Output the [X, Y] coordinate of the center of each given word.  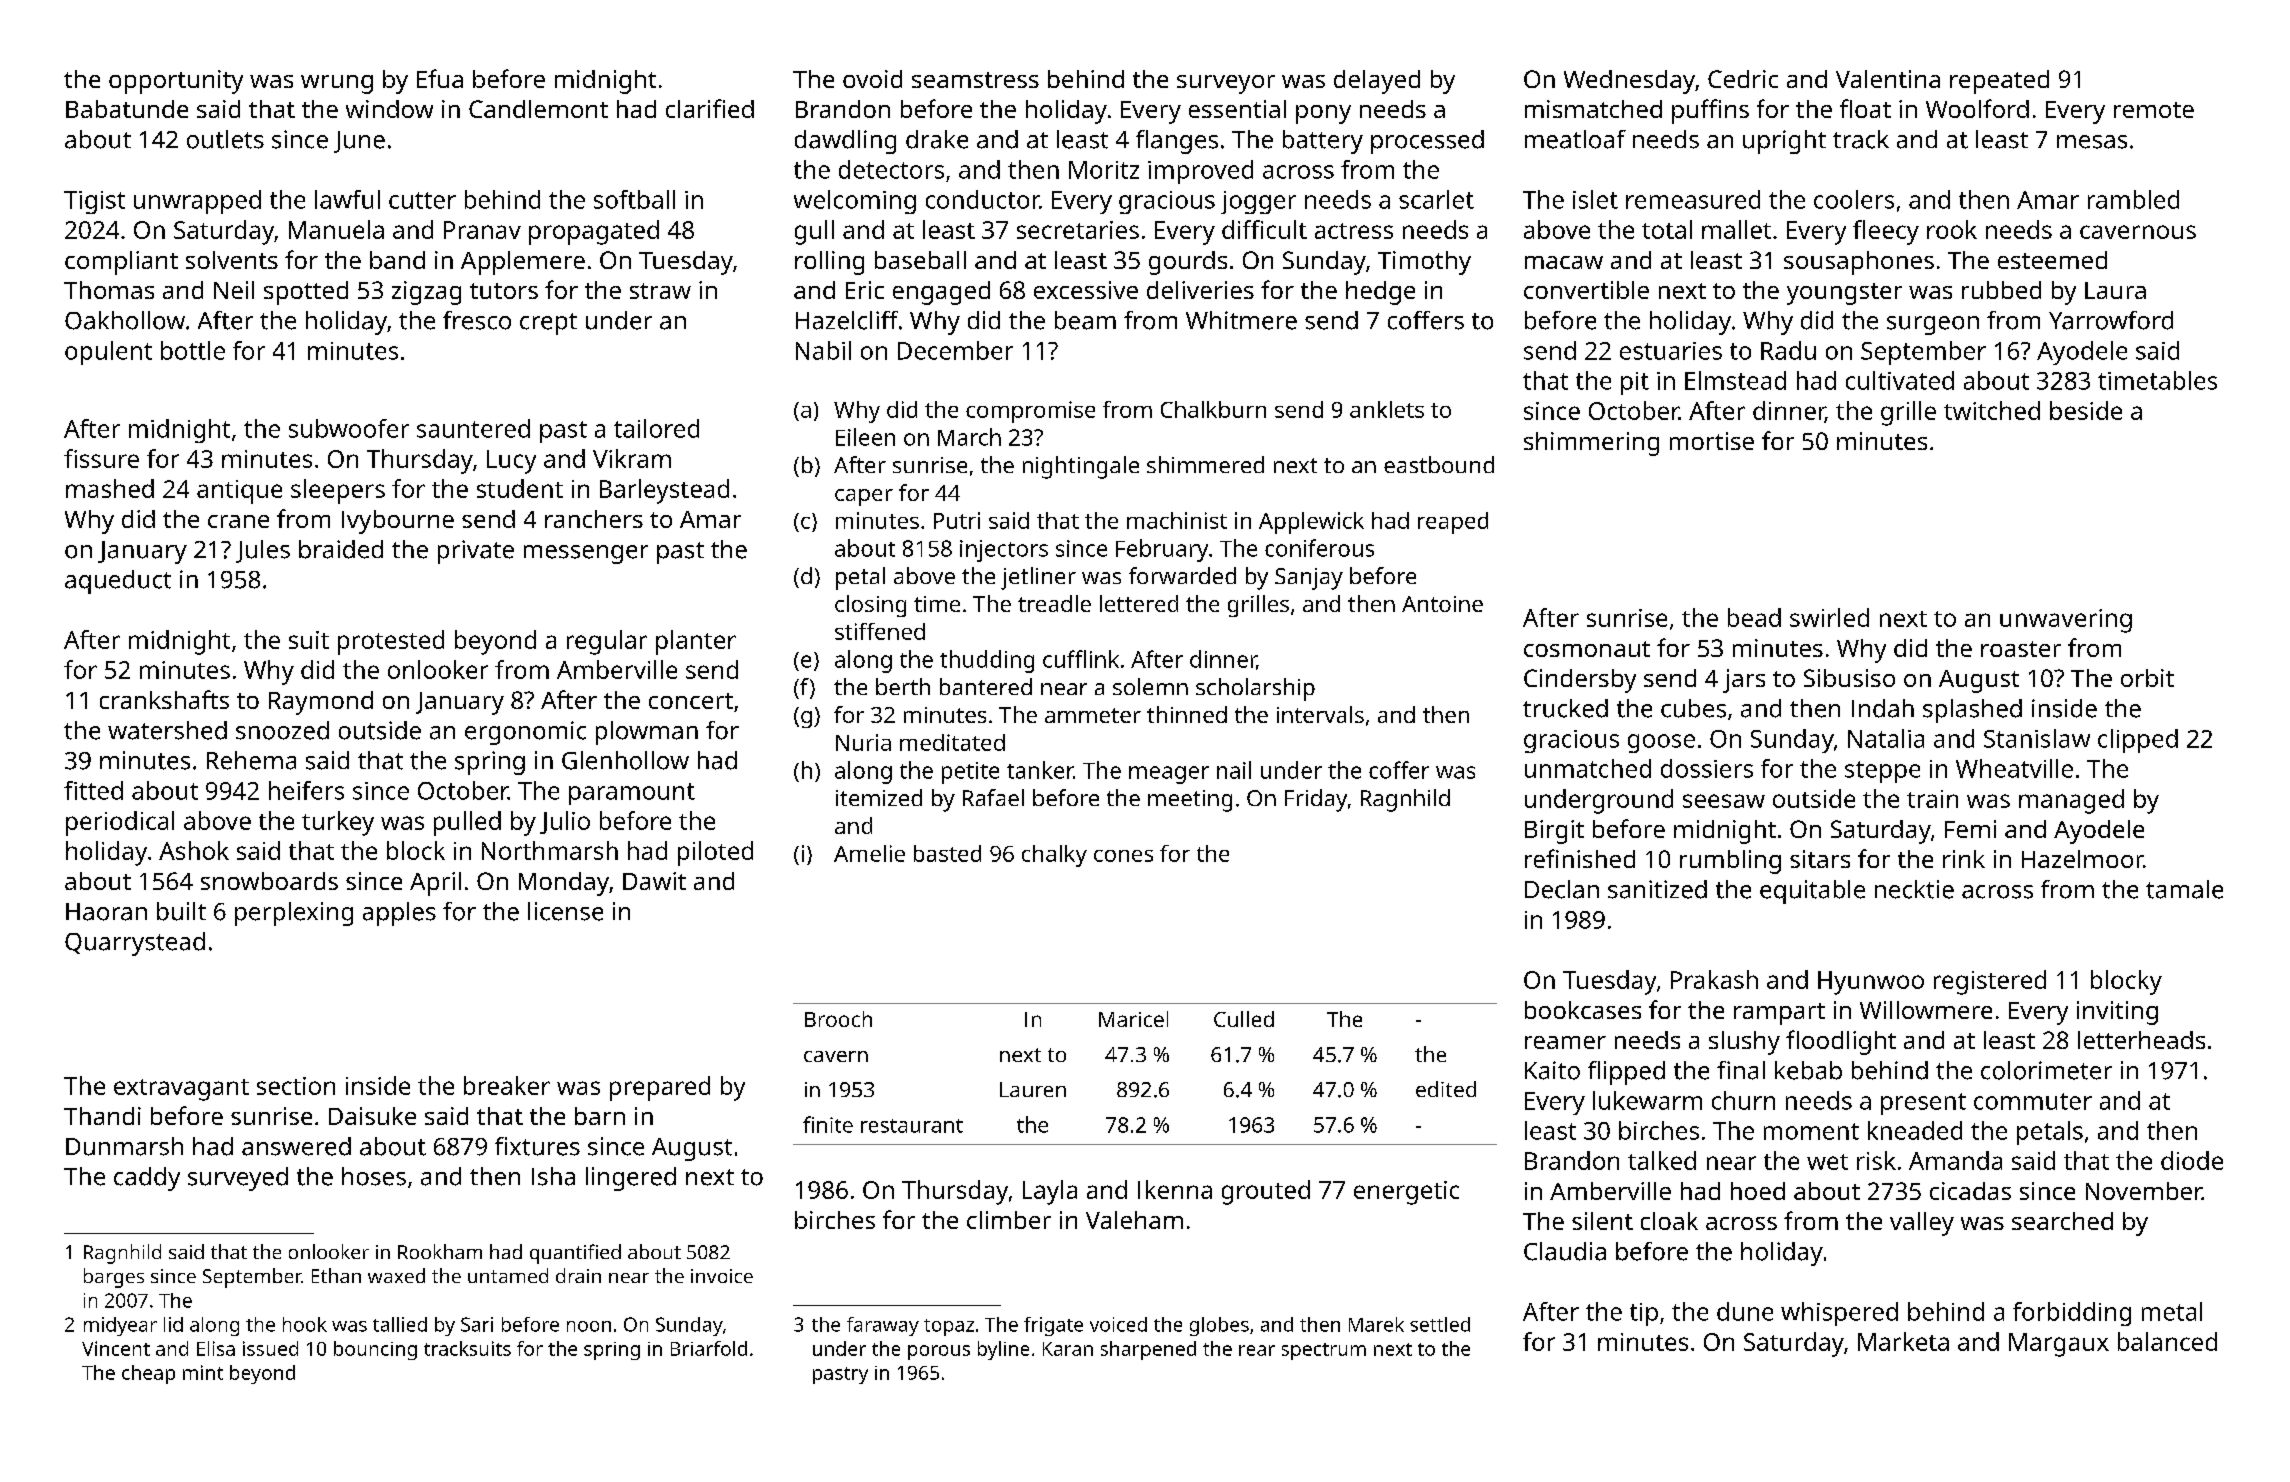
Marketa [1903, 1341]
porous [939, 1352]
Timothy [1424, 263]
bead [1754, 617]
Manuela [336, 229]
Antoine [1442, 604]
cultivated [1900, 380]
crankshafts [164, 699]
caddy [147, 1179]
